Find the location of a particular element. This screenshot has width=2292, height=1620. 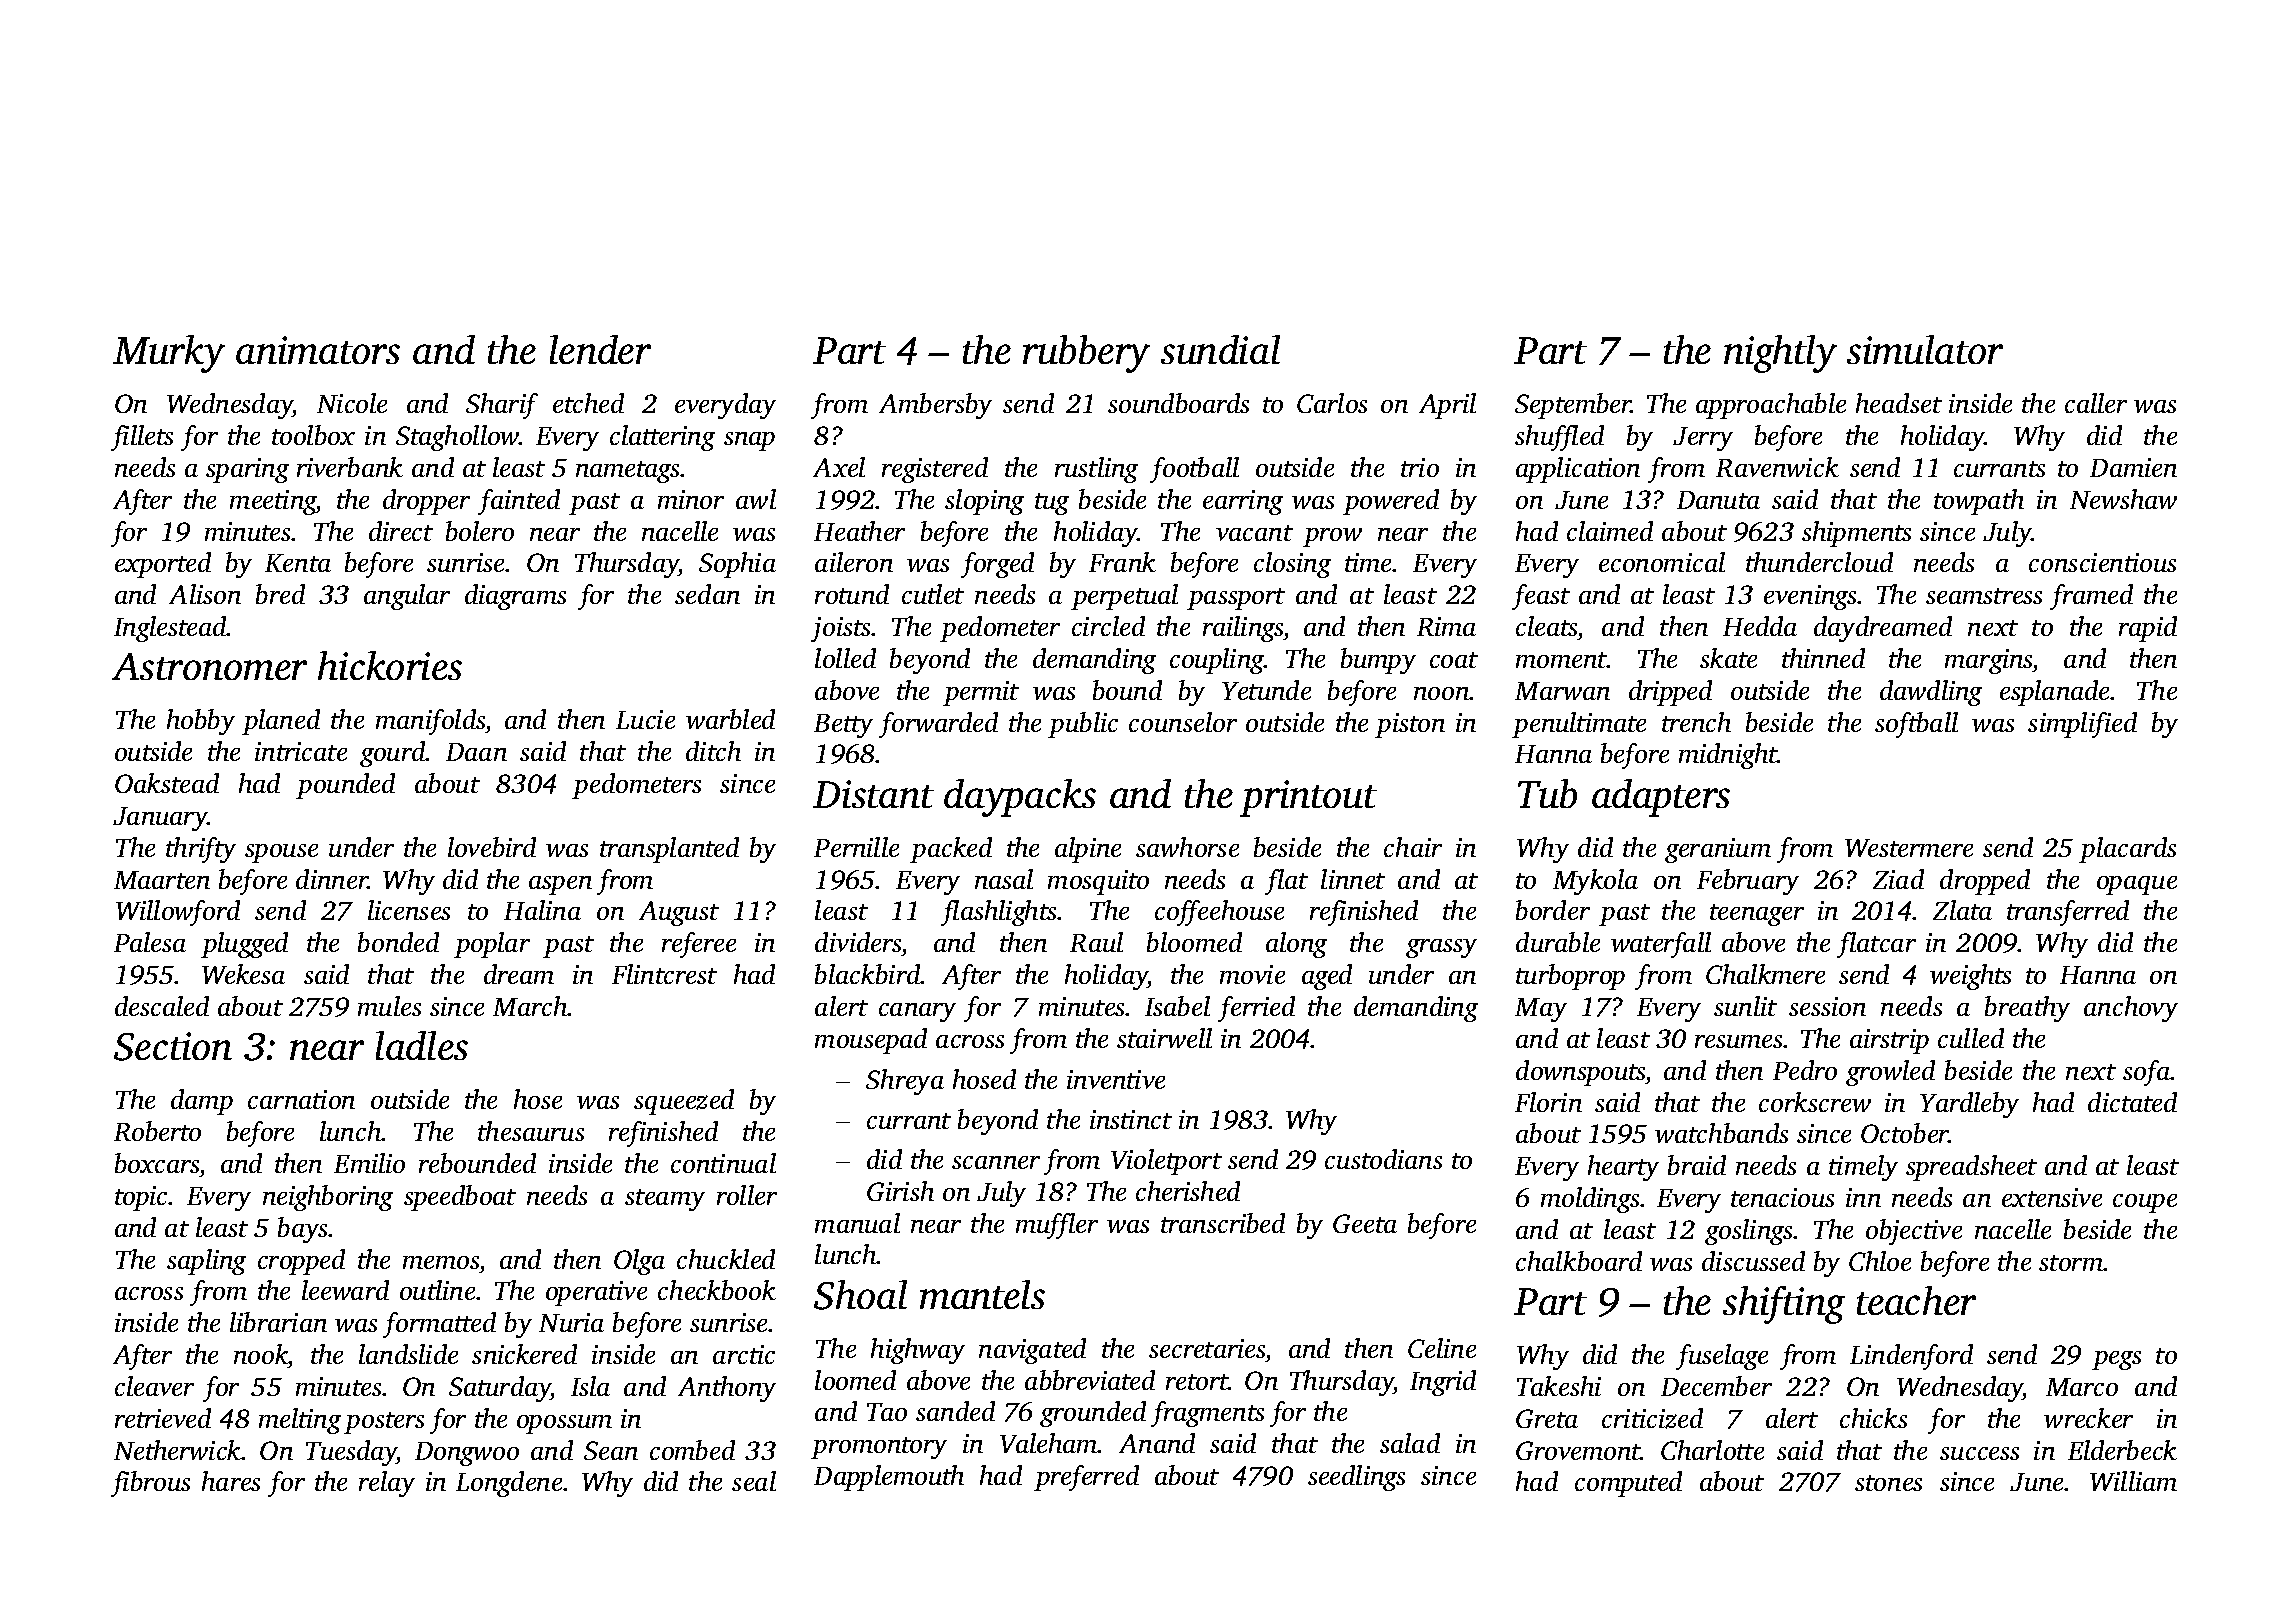

football is located at coordinates (1194, 470).
